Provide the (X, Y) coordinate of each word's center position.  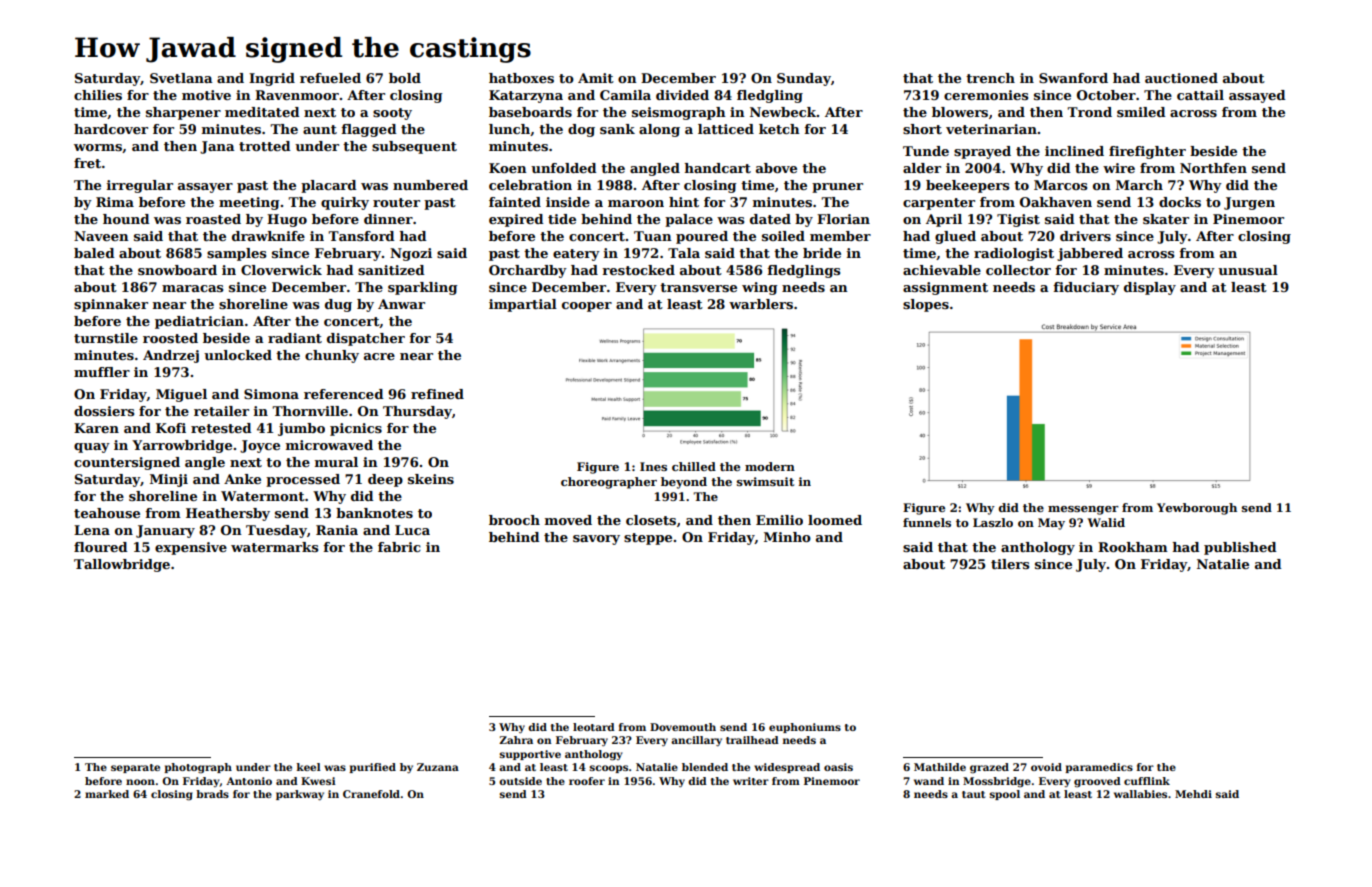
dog (581, 130)
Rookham (1133, 547)
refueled (330, 78)
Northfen (1213, 168)
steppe (648, 539)
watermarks (274, 547)
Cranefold (371, 794)
